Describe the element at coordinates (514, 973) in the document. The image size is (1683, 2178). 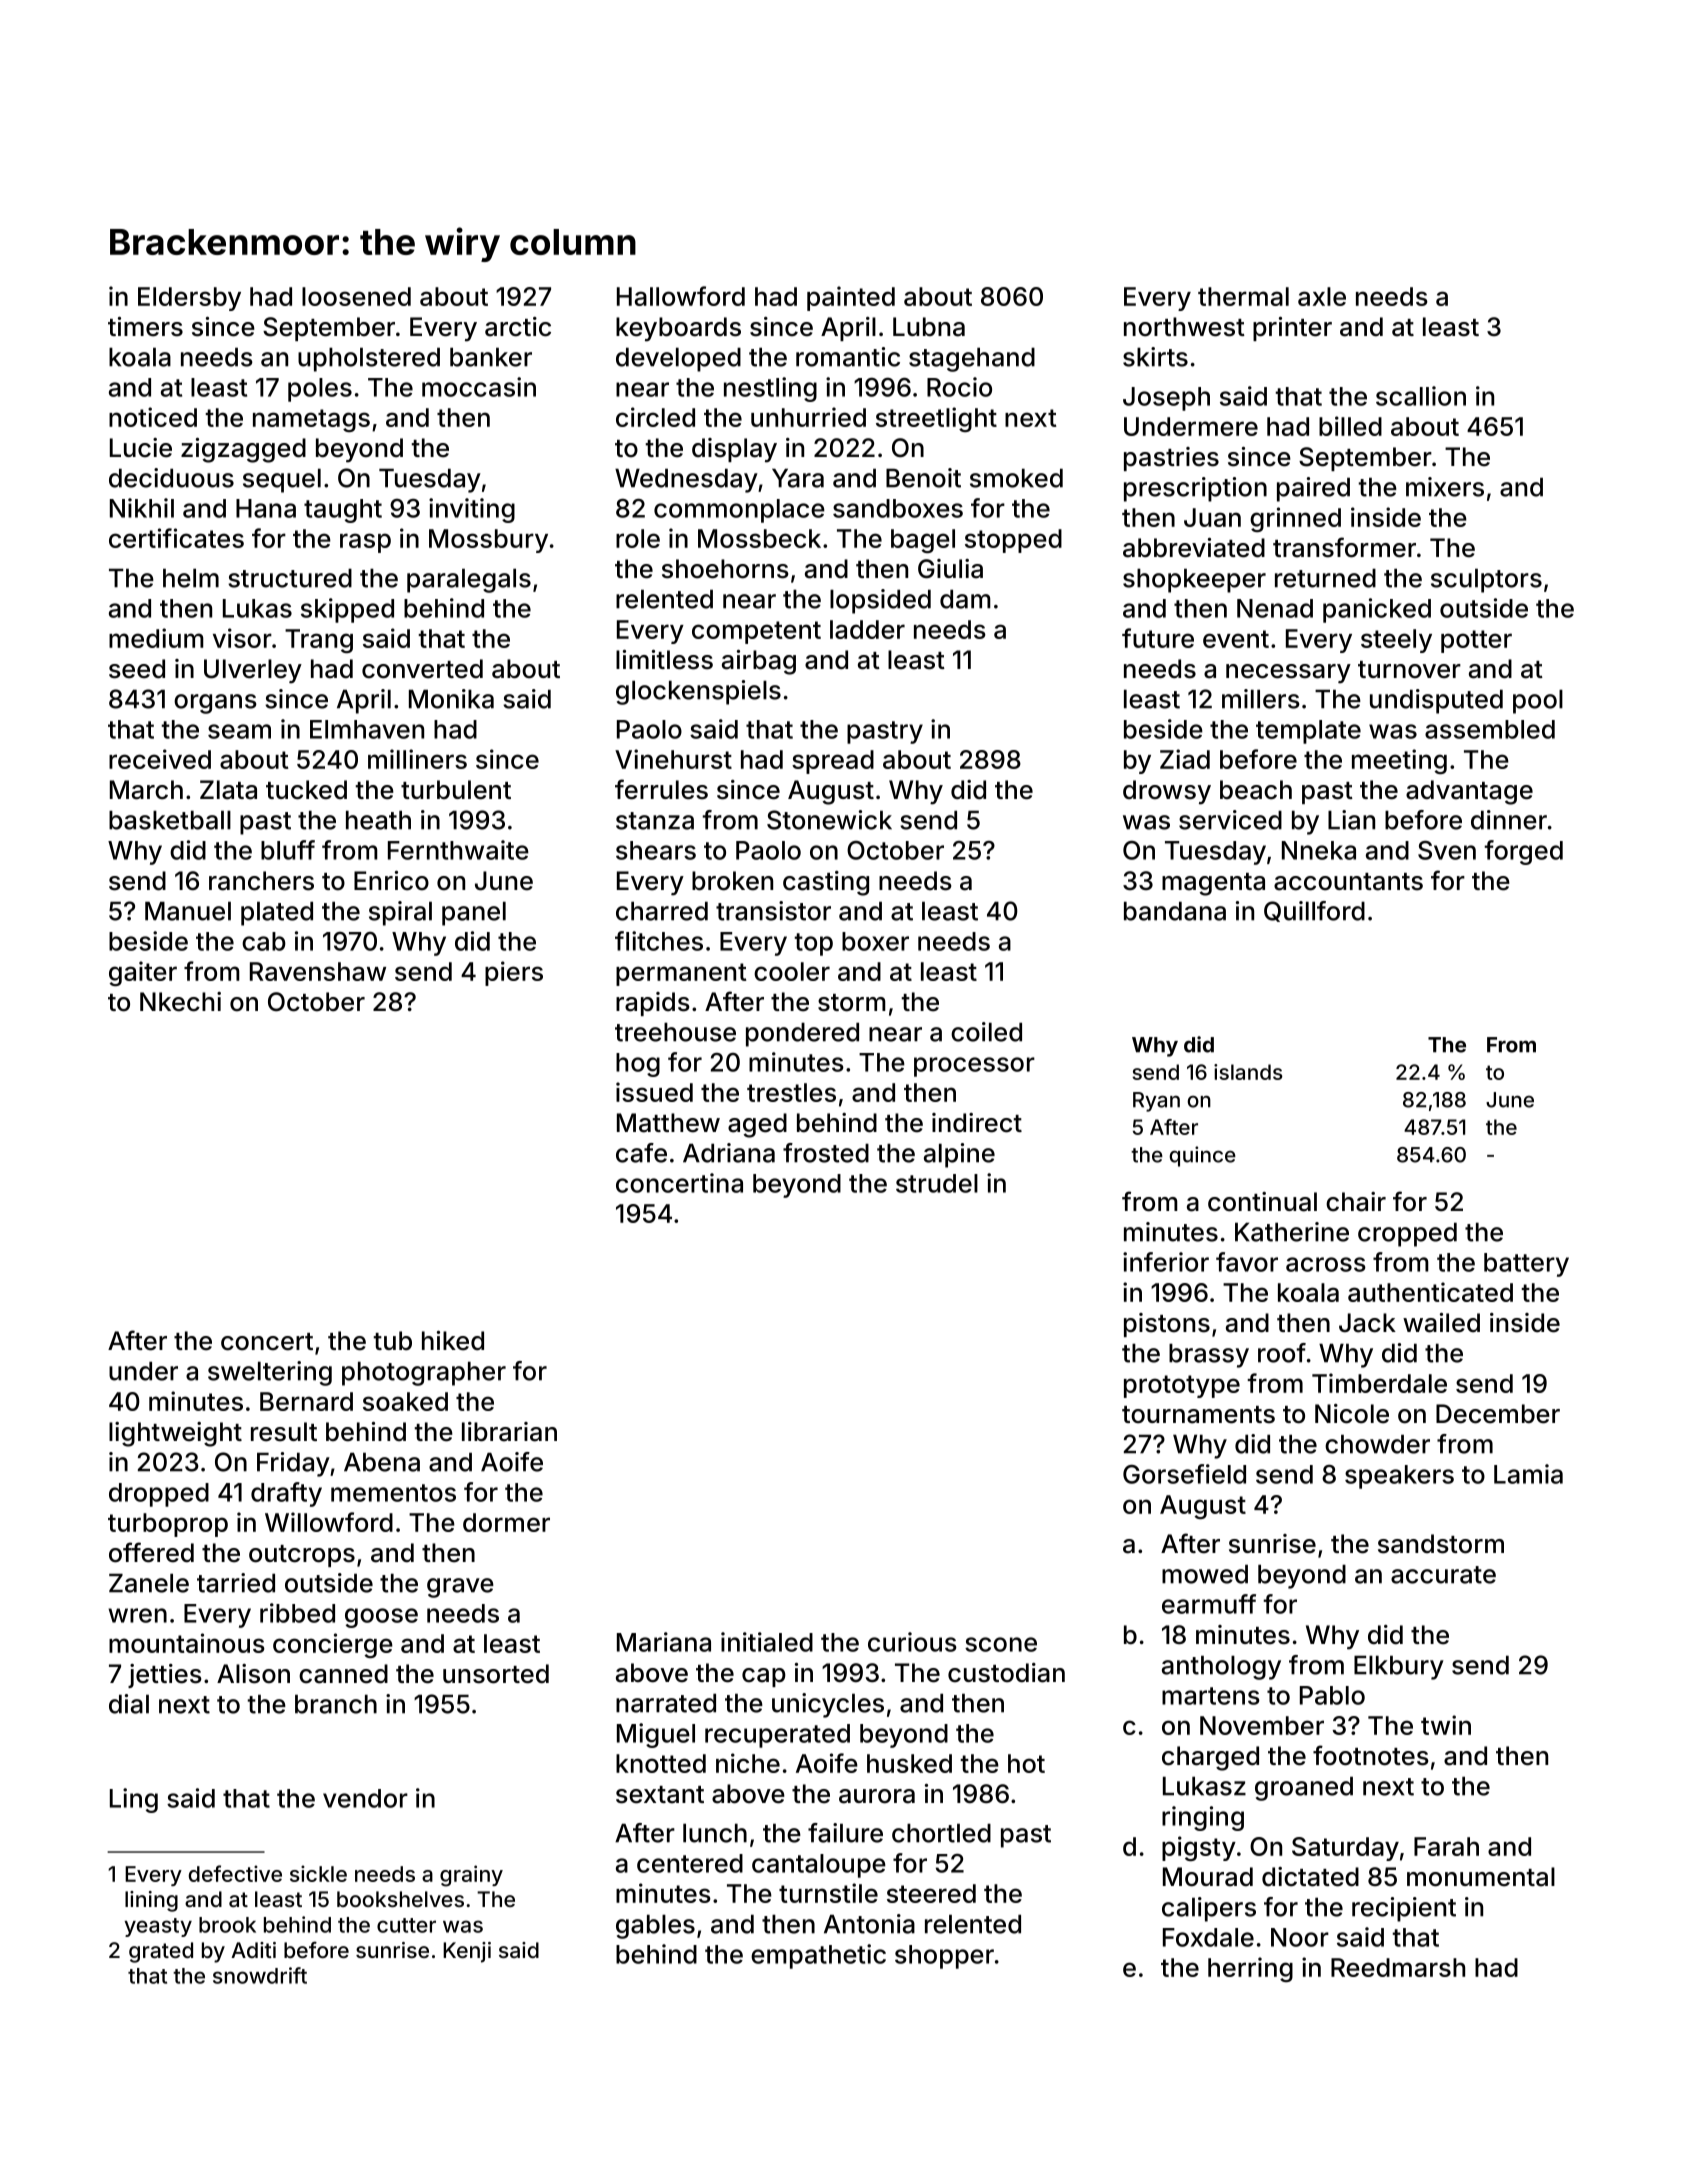
I see `piers` at that location.
